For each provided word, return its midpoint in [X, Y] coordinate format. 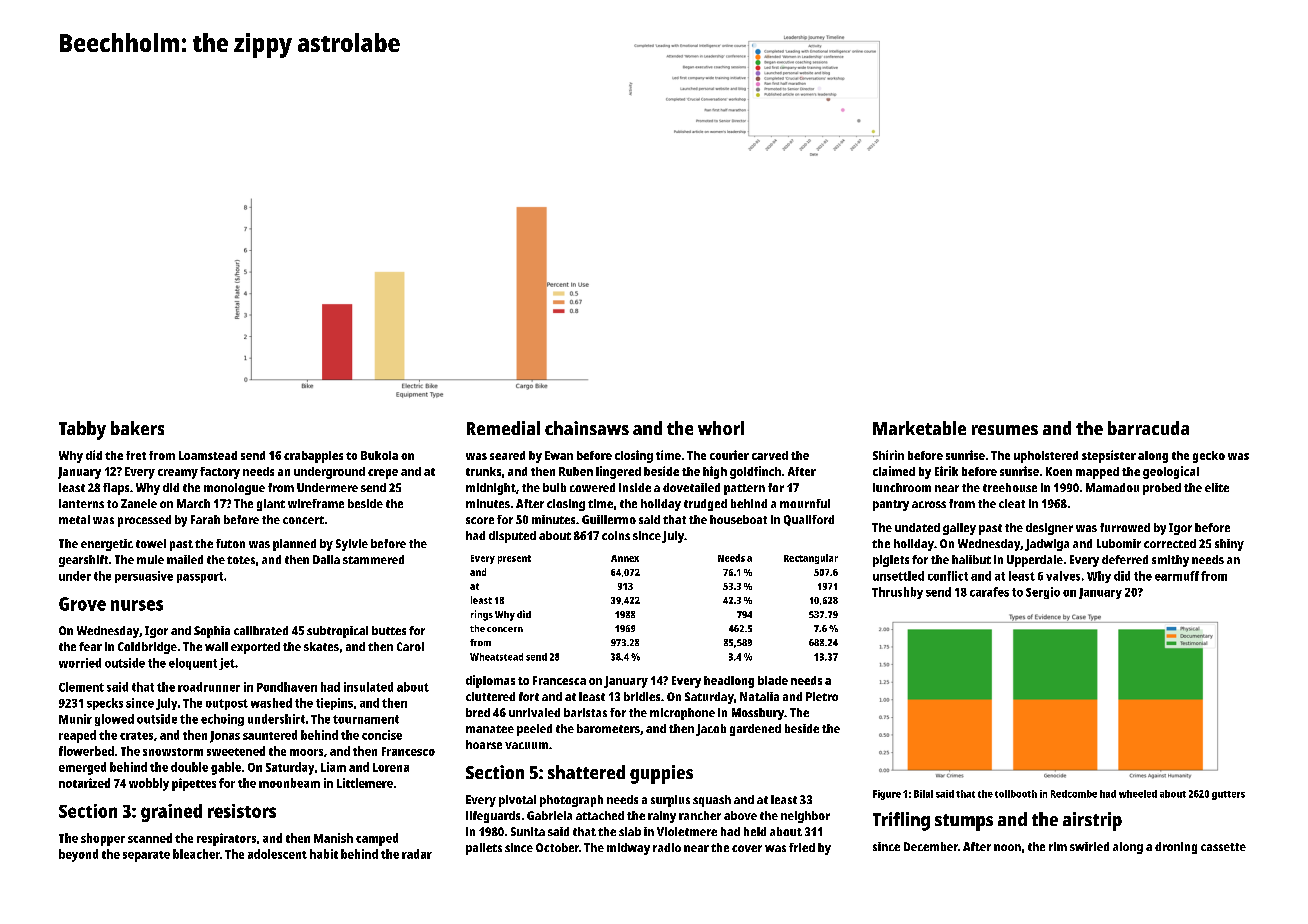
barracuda [1148, 428]
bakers [137, 428]
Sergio [1043, 593]
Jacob [711, 730]
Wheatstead [496, 657]
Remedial [503, 428]
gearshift [83, 561]
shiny [1229, 545]
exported [255, 648]
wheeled [1138, 794]
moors [306, 752]
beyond [78, 855]
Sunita [528, 831]
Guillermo [609, 519]
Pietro [822, 696]
